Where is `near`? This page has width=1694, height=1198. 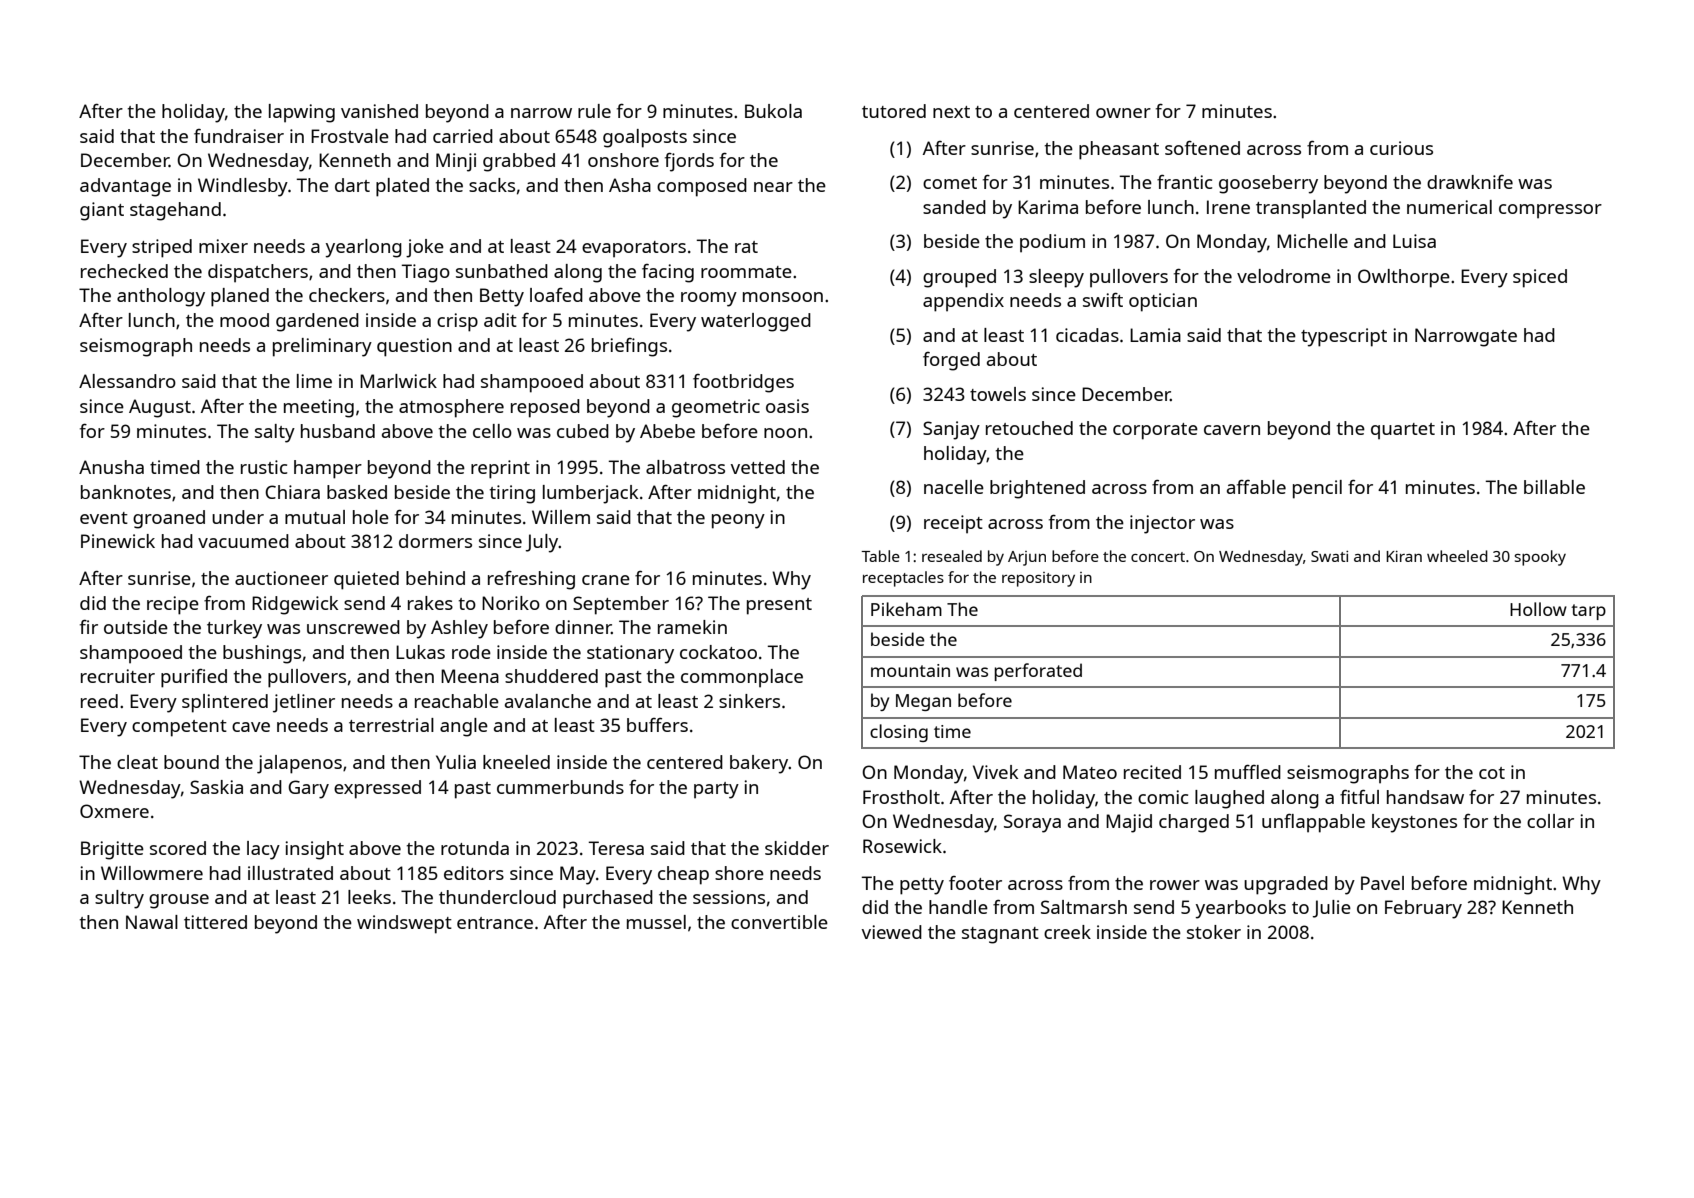 near is located at coordinates (773, 187).
